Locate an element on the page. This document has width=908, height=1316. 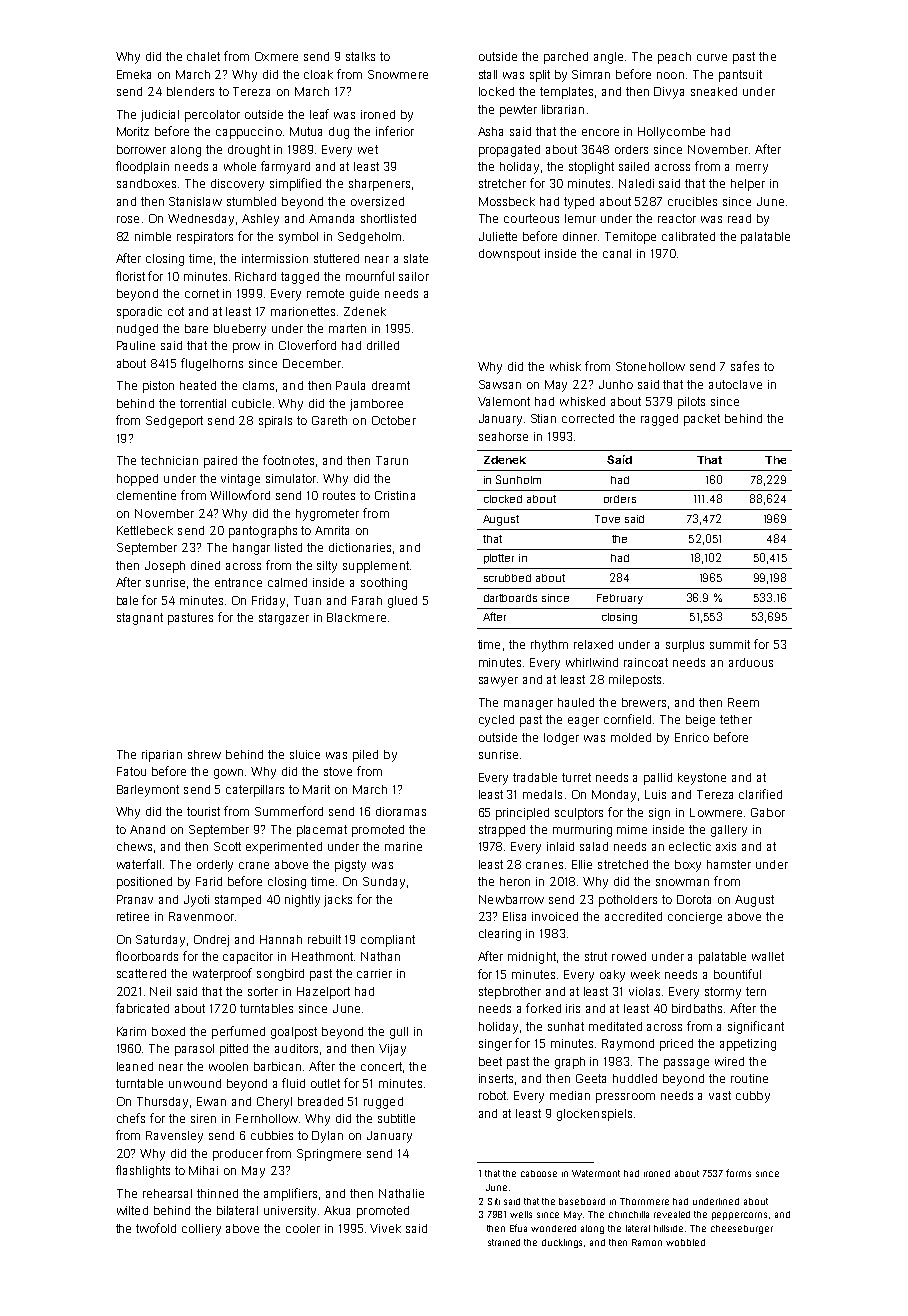
riparian is located at coordinates (162, 756).
